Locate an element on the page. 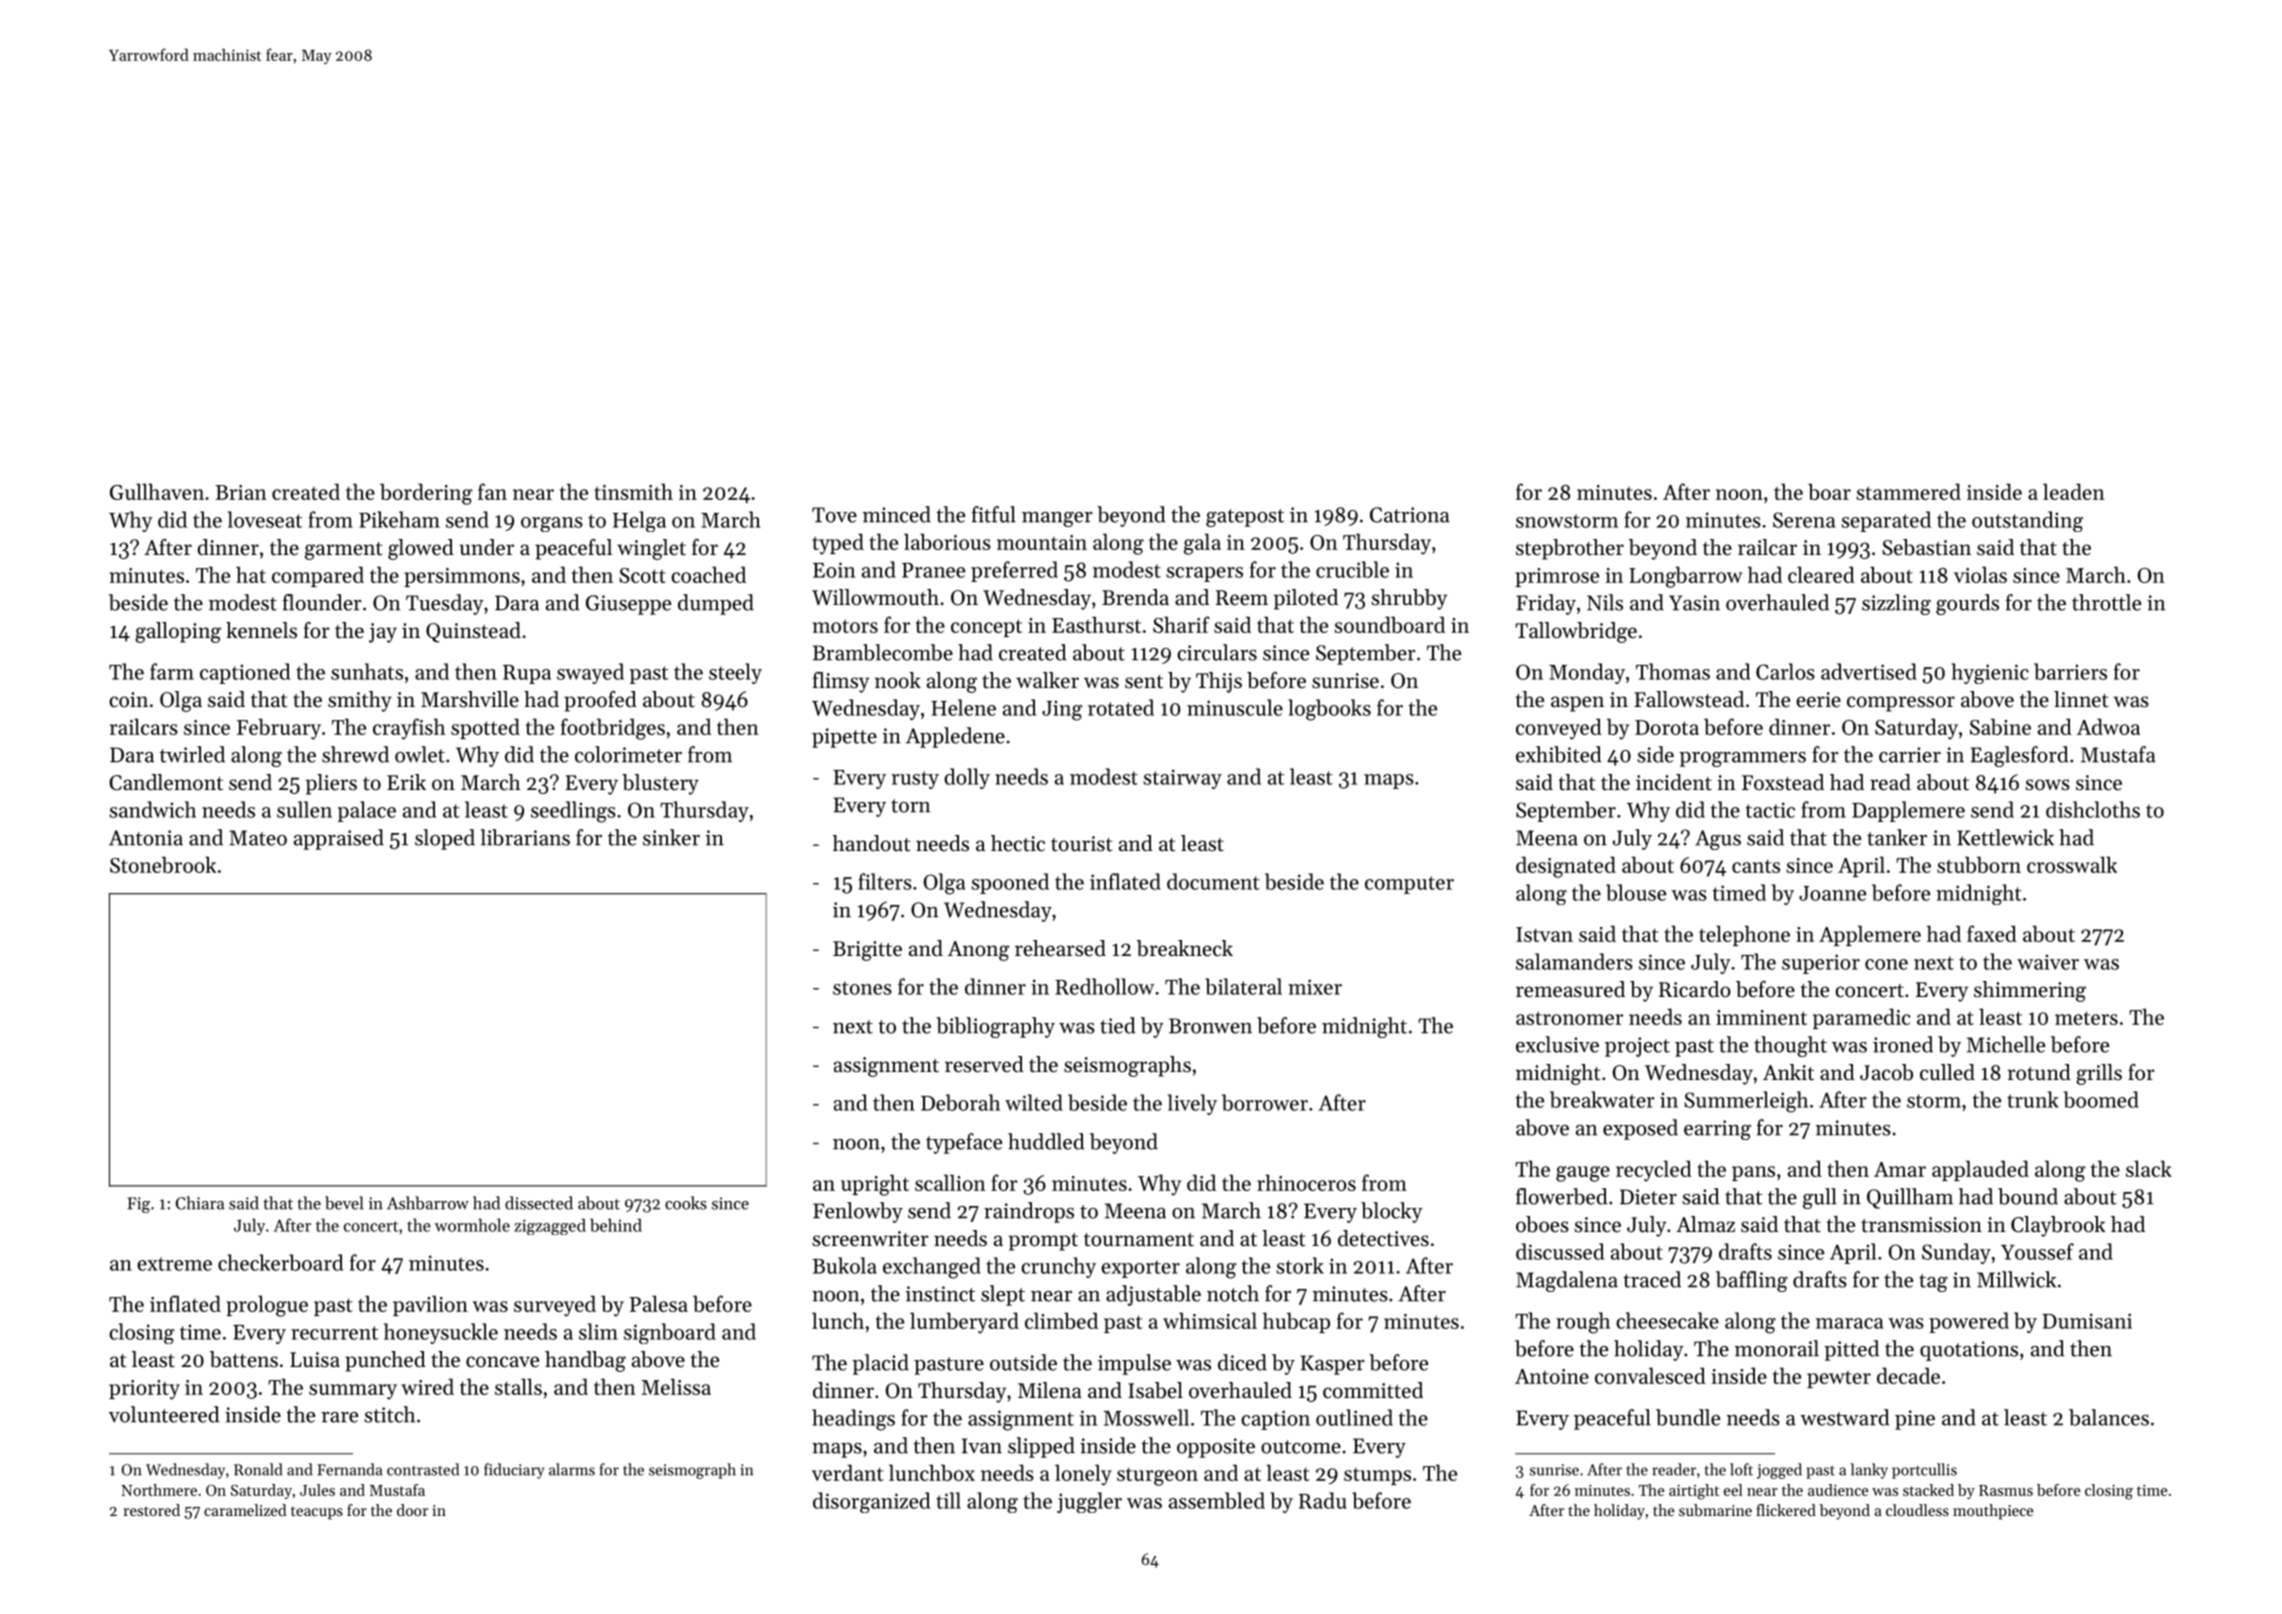 The height and width of the document is (1614, 2282). wormhole is located at coordinates (472, 1225).
